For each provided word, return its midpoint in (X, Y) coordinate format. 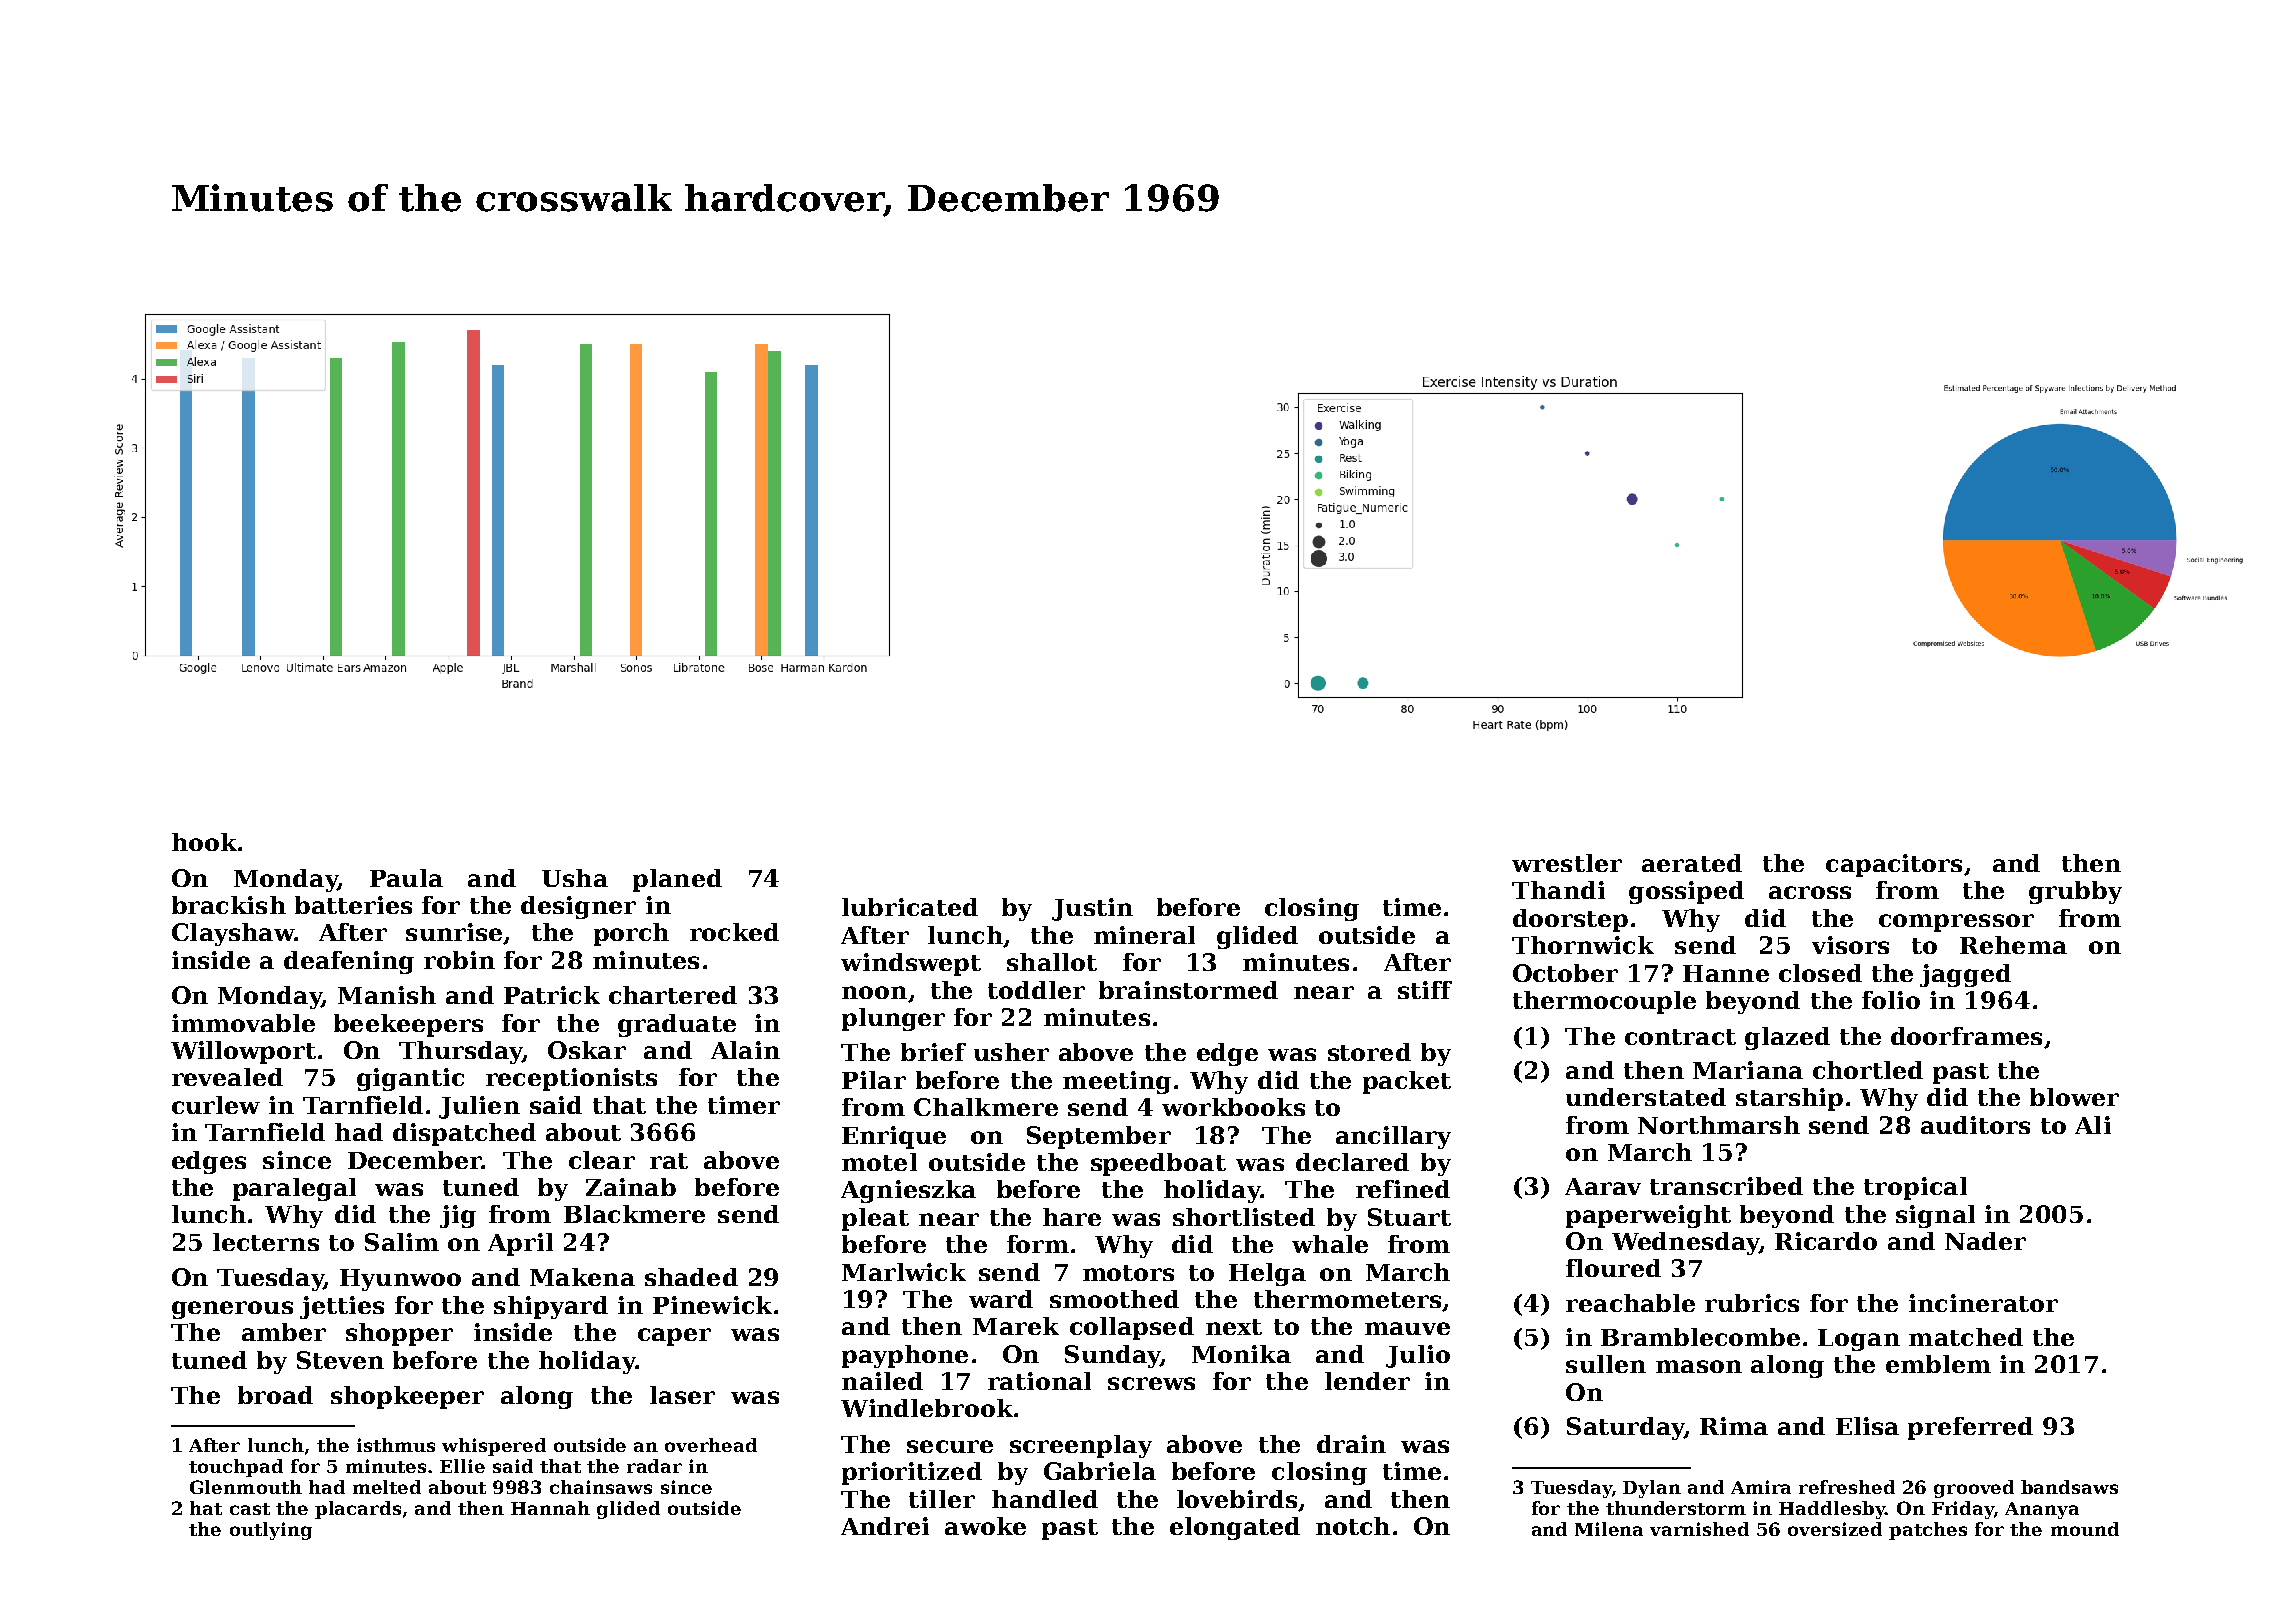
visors (1850, 945)
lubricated (910, 907)
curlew (216, 1105)
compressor (1956, 923)
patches (1928, 1531)
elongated (1235, 1528)
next (1234, 1327)
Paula (406, 878)
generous (232, 1310)
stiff (1425, 990)
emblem (1938, 1364)
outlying (271, 1531)
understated (1646, 1097)
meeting (1117, 1082)
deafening (349, 962)
